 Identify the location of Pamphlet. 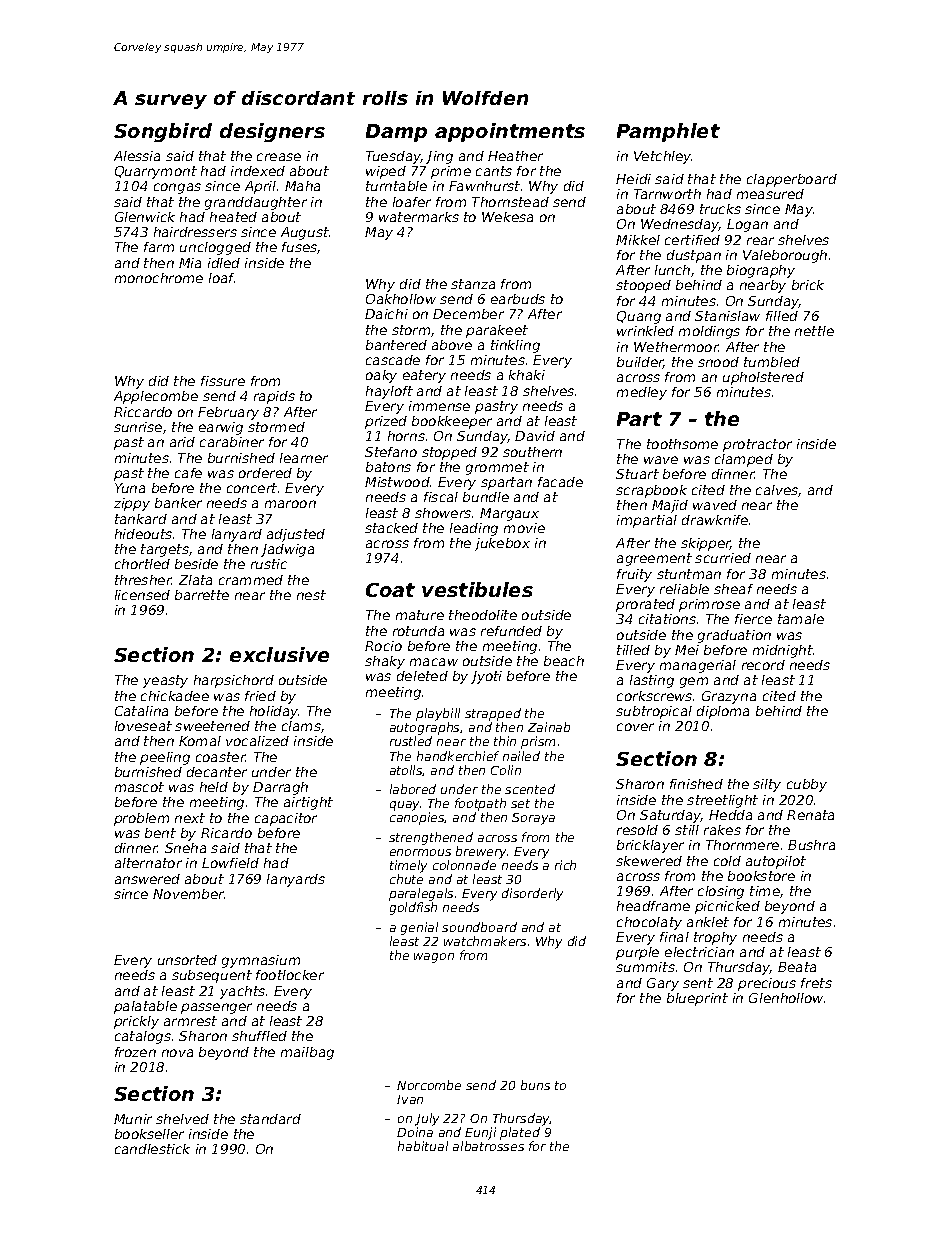
(668, 132).
